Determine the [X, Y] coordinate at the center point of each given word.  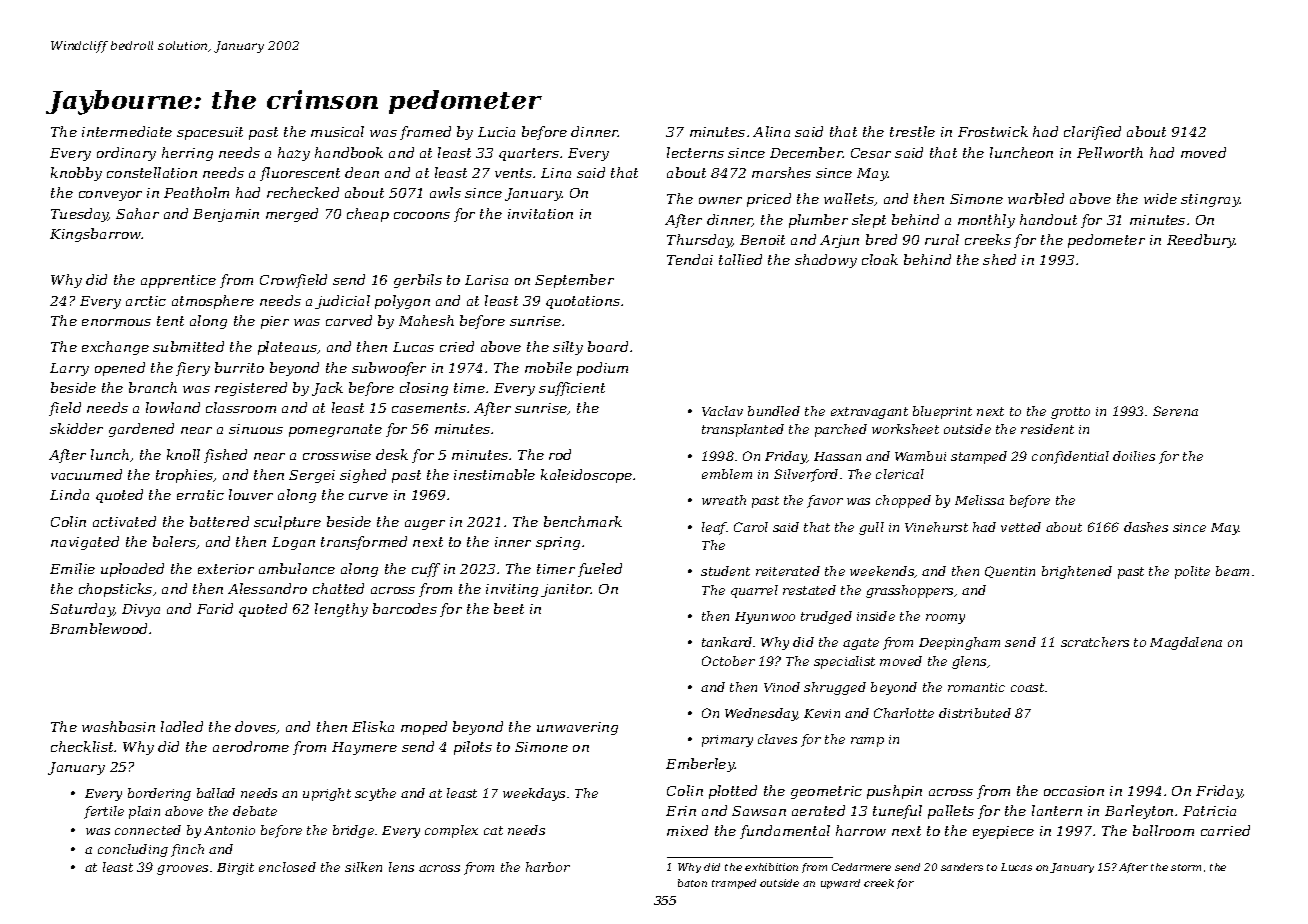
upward [840, 884]
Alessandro [267, 588]
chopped [903, 501]
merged [292, 215]
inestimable [494, 474]
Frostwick [993, 131]
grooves [182, 870]
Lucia [496, 132]
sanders [962, 867]
